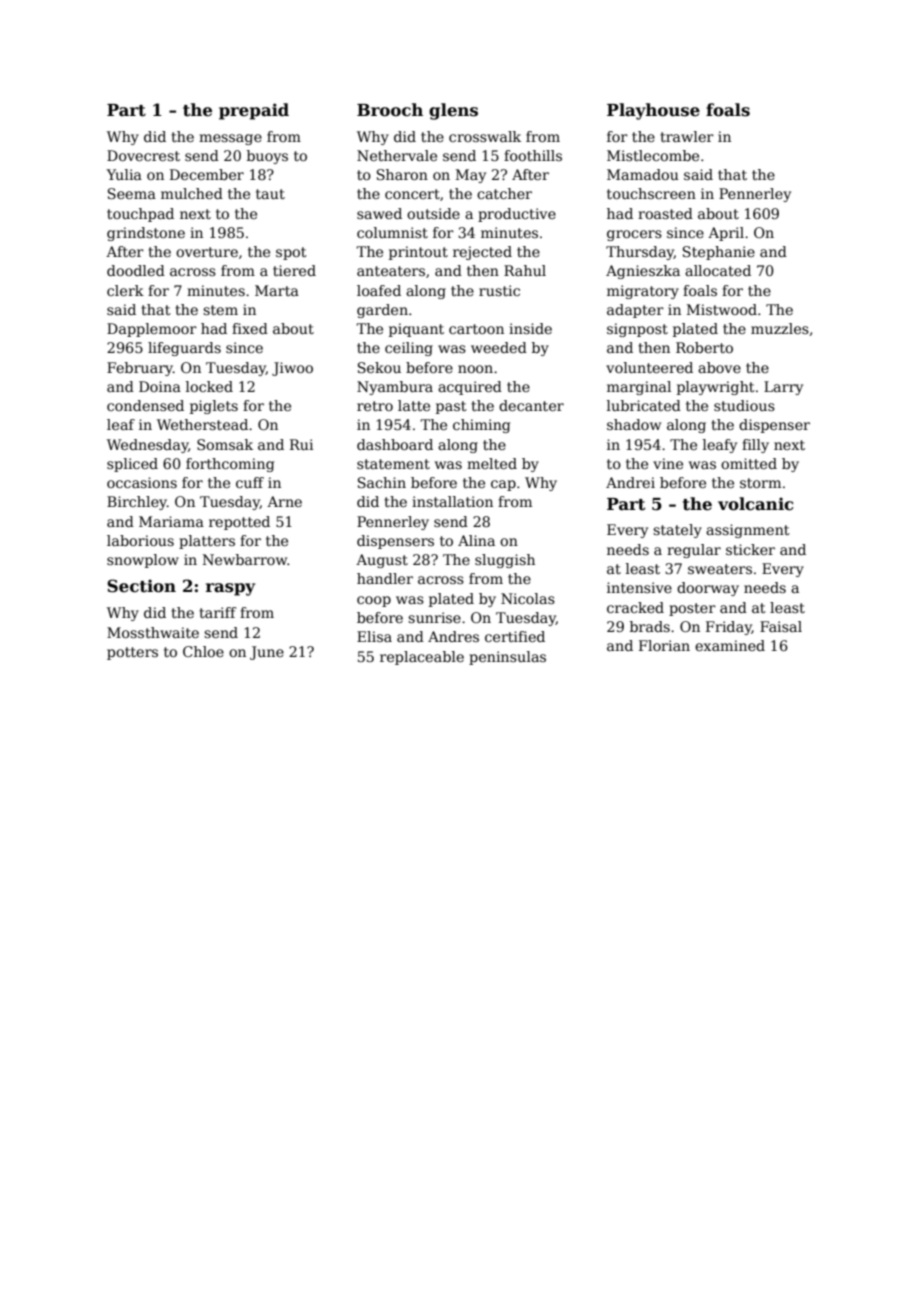 Image resolution: width=924 pixels, height=1308 pixels. What do you see at coordinates (749, 463) in the document?
I see `omitted` at bounding box center [749, 463].
